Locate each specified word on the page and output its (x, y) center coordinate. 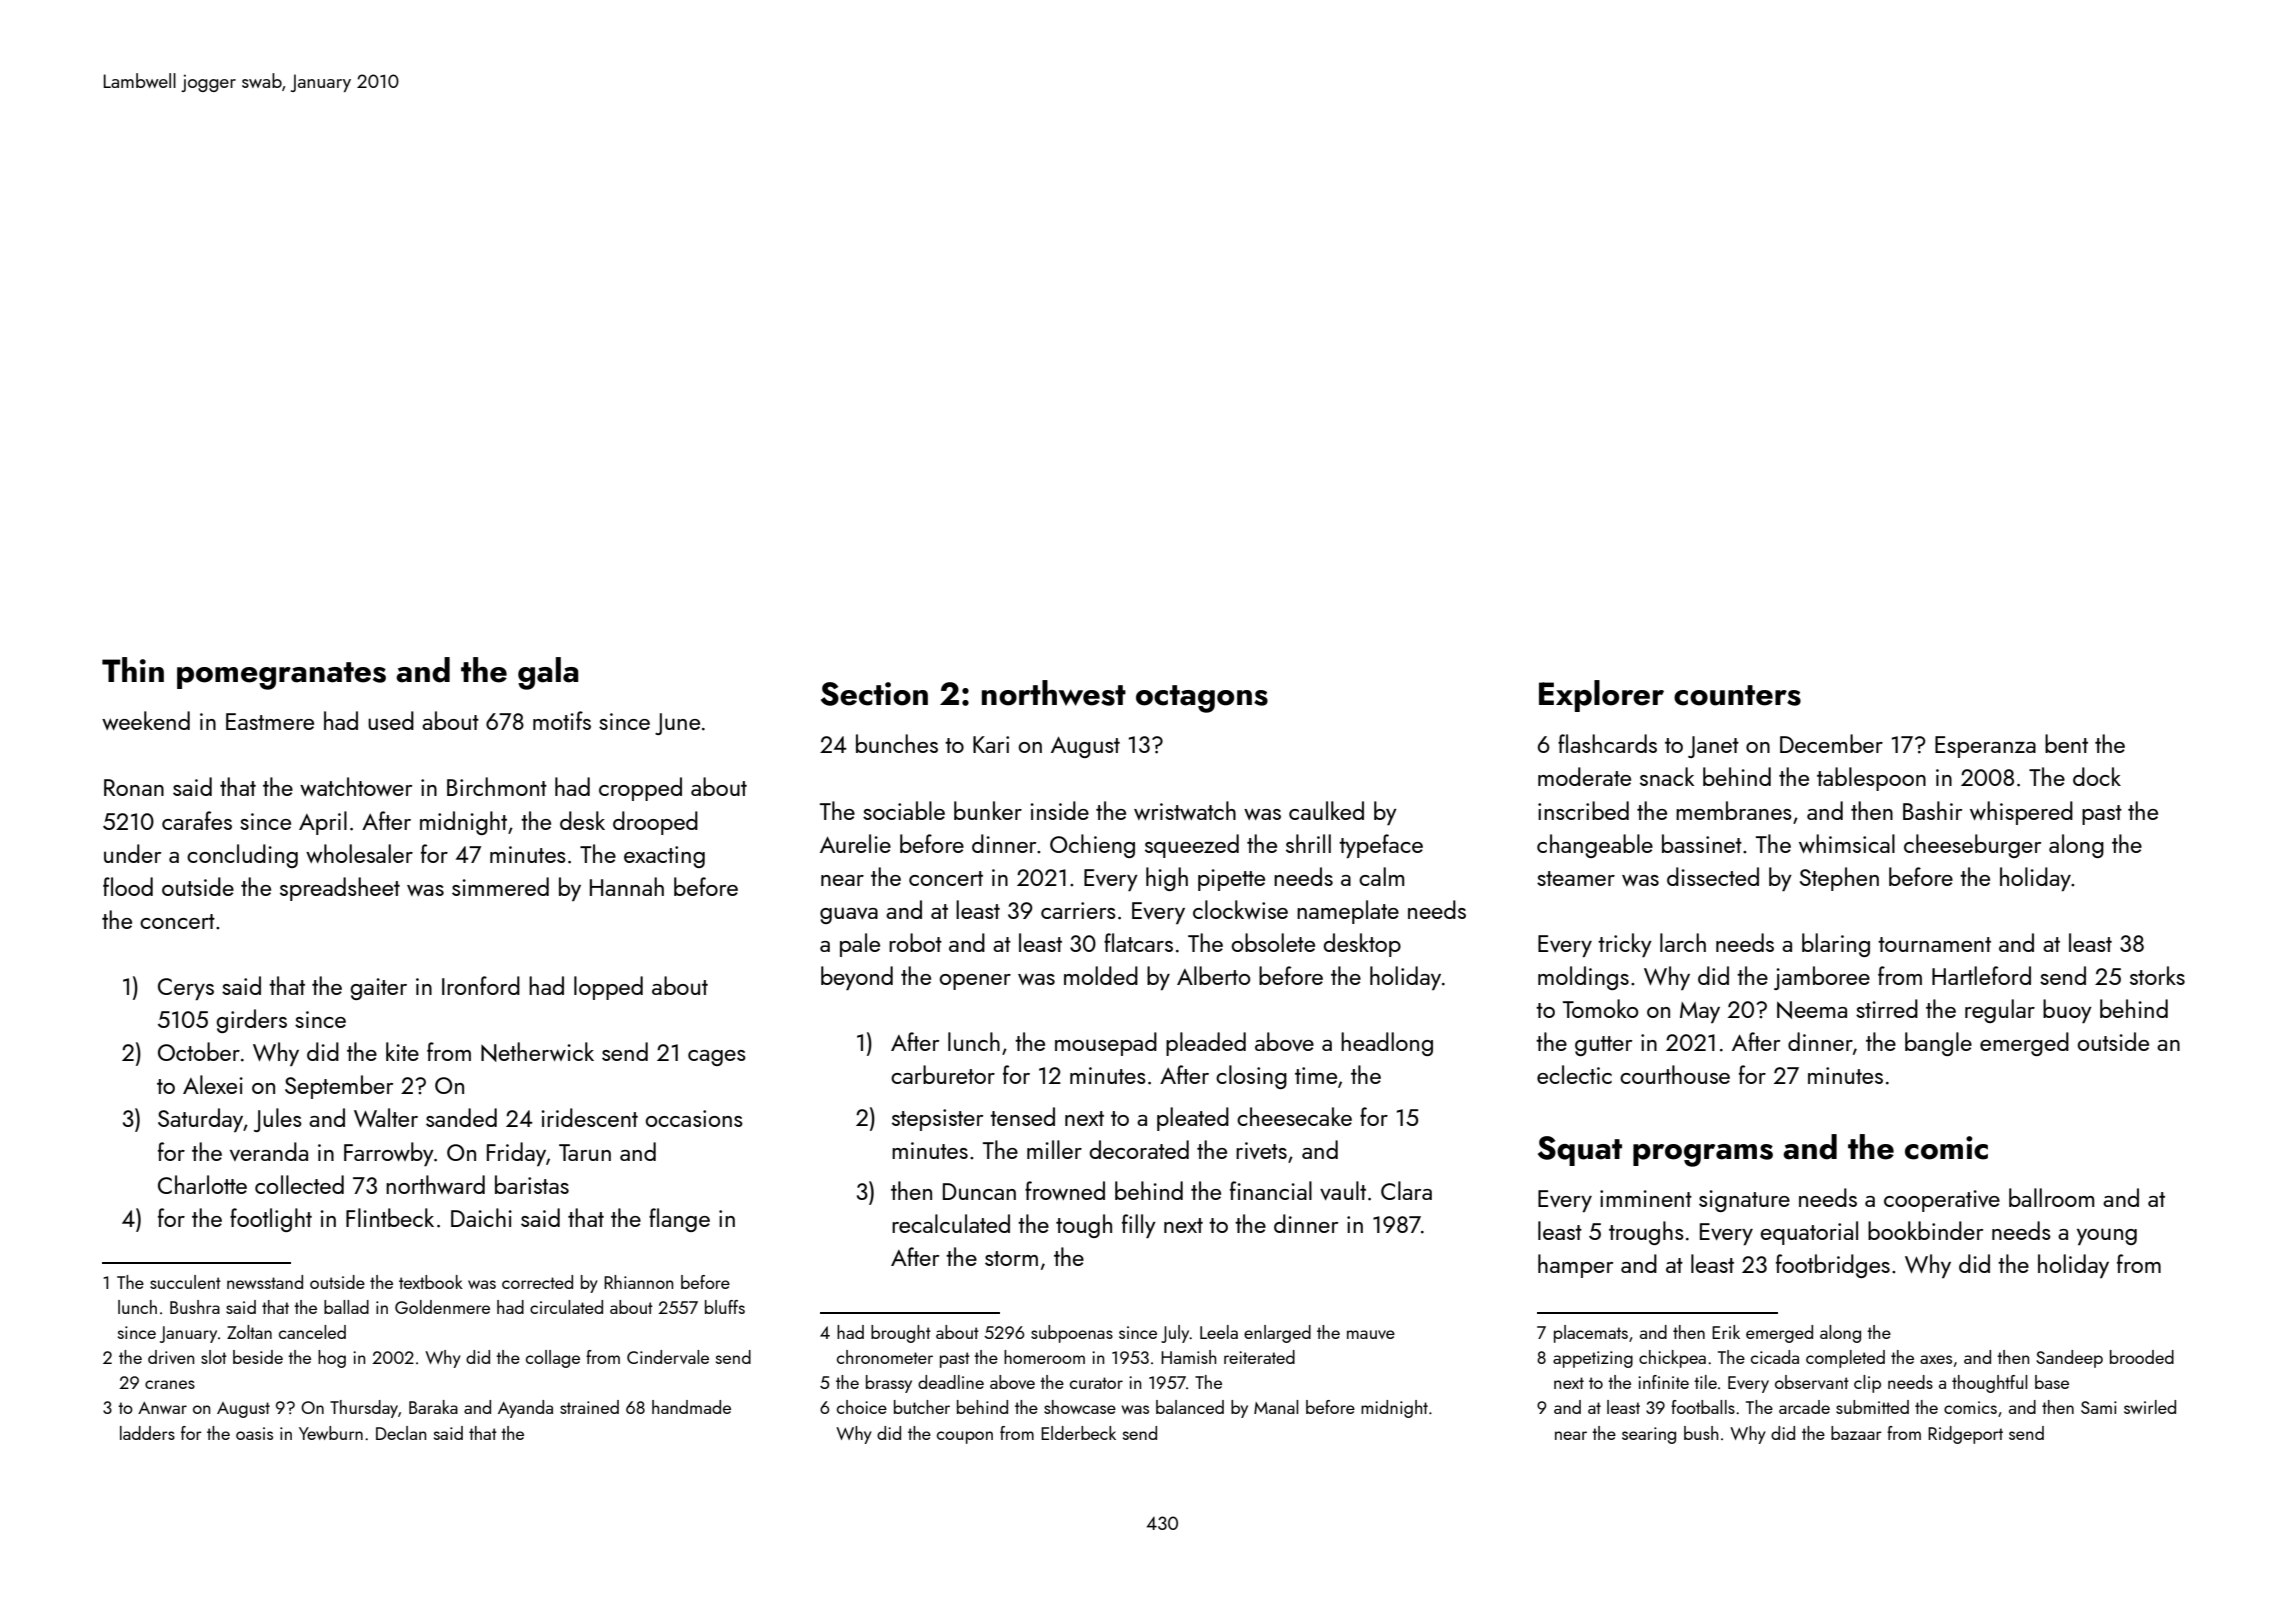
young (2107, 1236)
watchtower (356, 786)
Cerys (186, 989)
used (391, 720)
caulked (1326, 810)
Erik (1726, 1332)
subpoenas (1072, 1334)
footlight (271, 1220)
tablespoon (1871, 779)
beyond (857, 978)
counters (1737, 695)
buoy (2067, 1011)
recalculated (951, 1223)
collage (553, 1359)
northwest (1054, 693)
